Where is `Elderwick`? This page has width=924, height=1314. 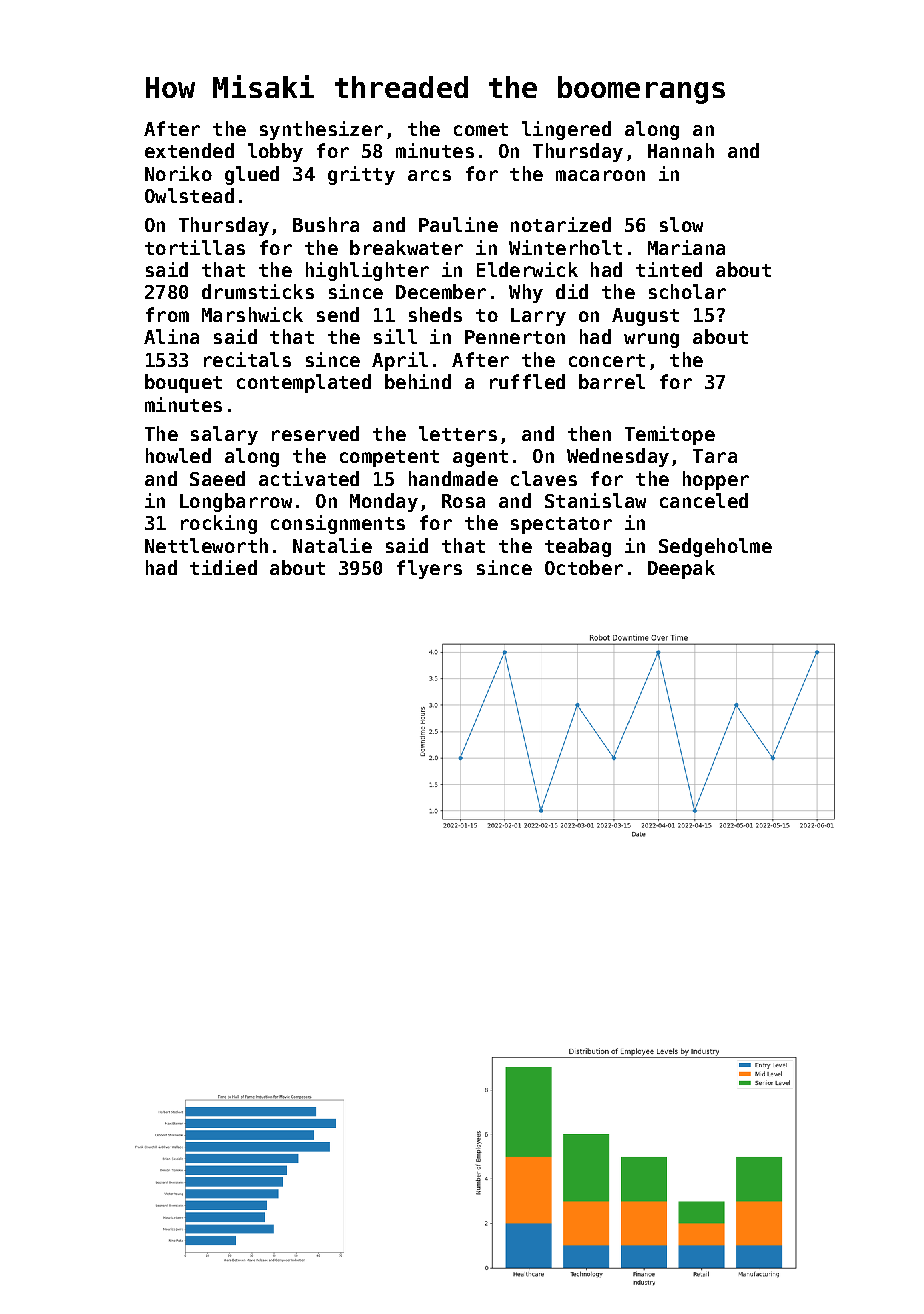 Elderwick is located at coordinates (527, 269).
